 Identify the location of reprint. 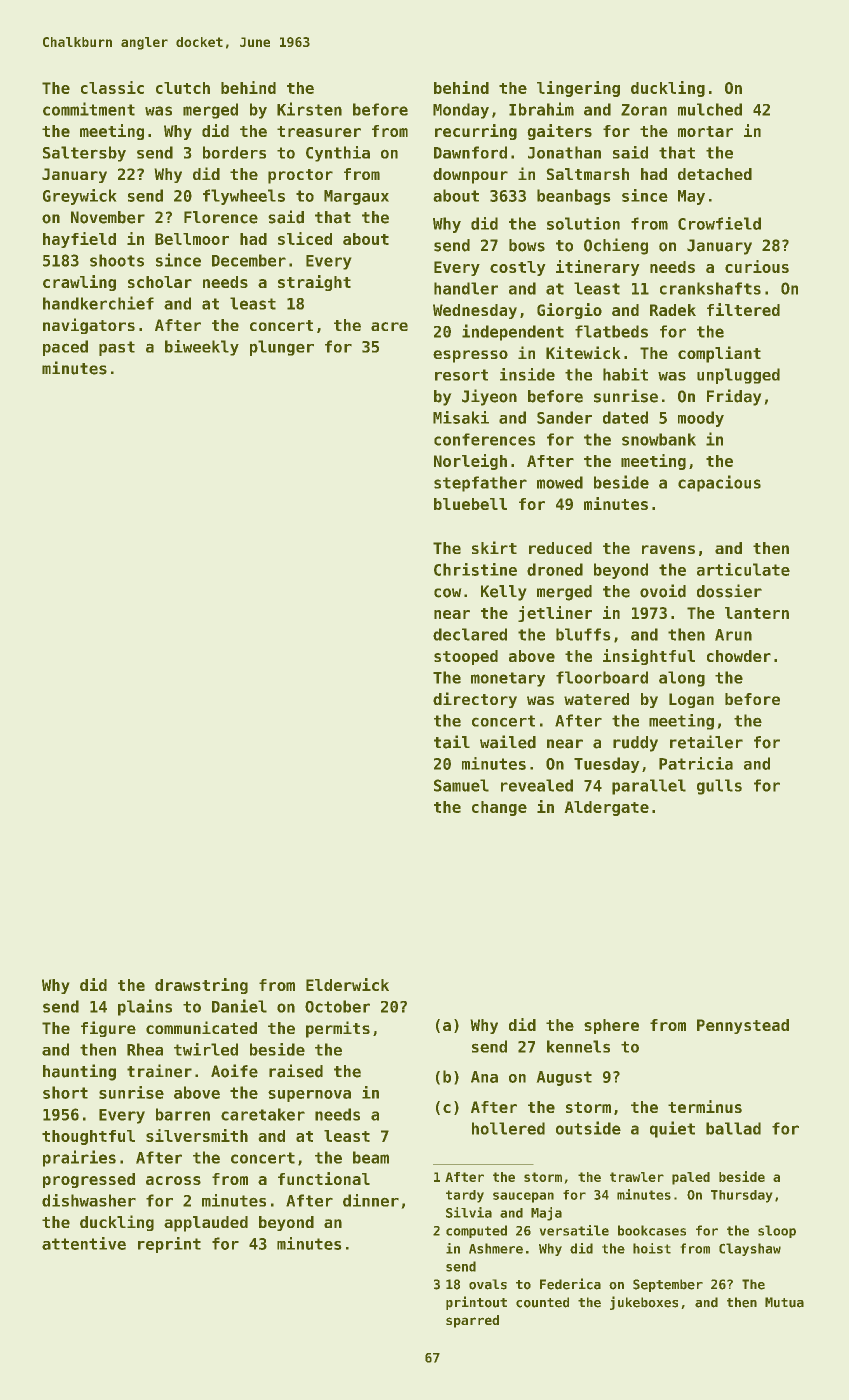
(169, 1245).
